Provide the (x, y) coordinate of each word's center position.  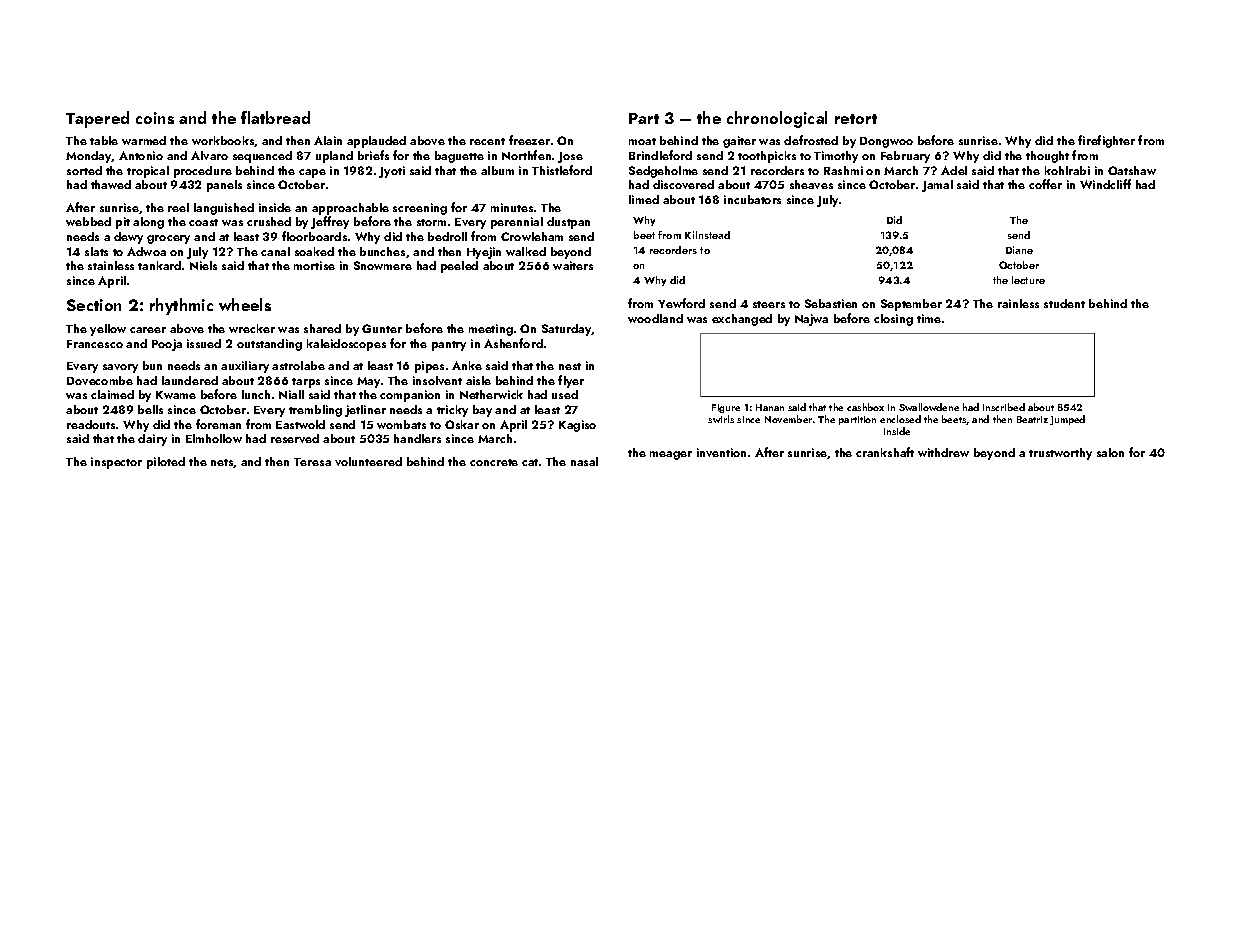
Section (94, 305)
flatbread (275, 117)
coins (155, 118)
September (911, 305)
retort (856, 119)
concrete (494, 462)
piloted (166, 463)
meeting (491, 330)
